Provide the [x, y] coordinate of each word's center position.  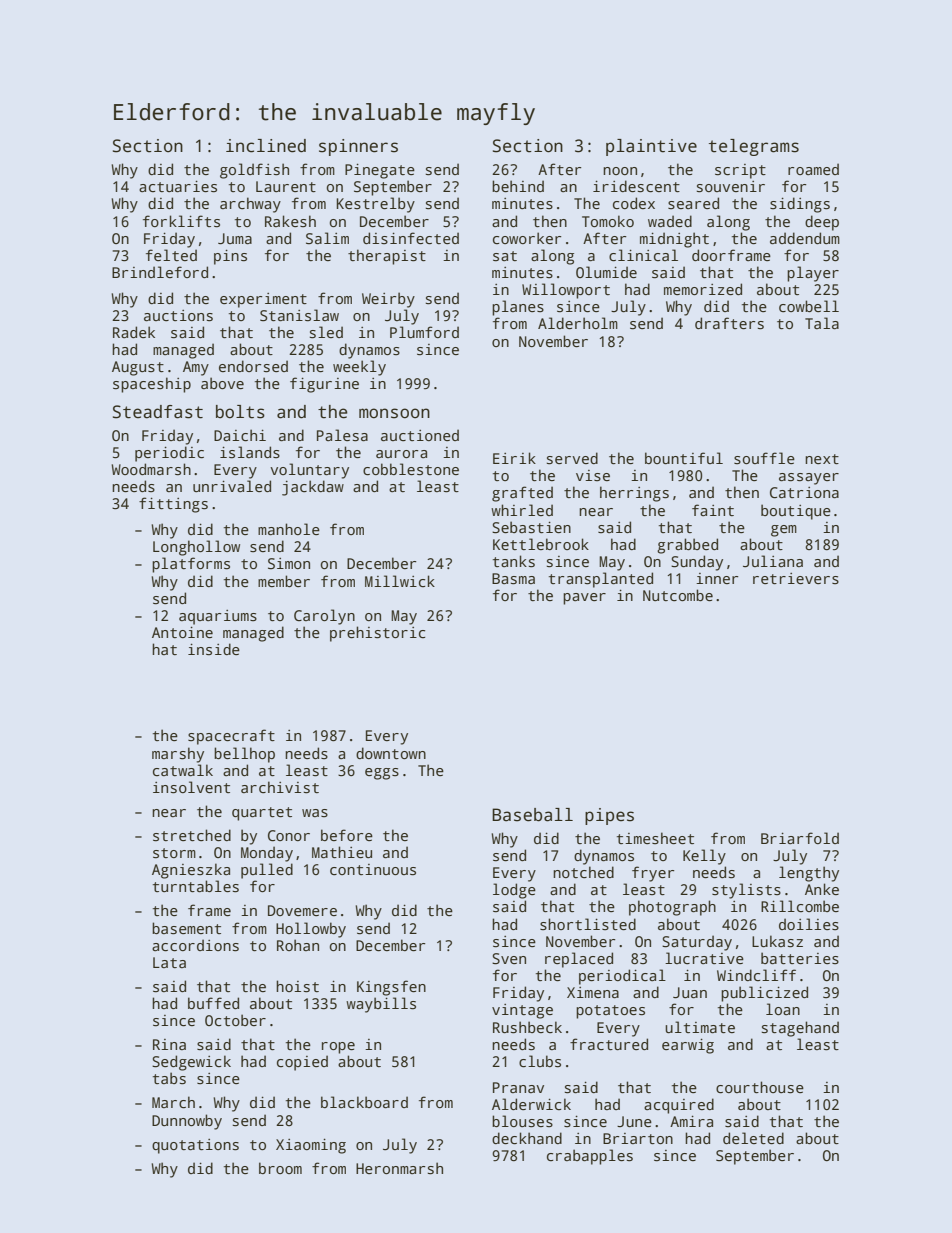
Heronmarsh [399, 1168]
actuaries [178, 186]
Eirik [514, 458]
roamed [813, 169]
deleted [753, 1138]
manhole [289, 529]
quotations [195, 1146]
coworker [527, 238]
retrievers [796, 578]
